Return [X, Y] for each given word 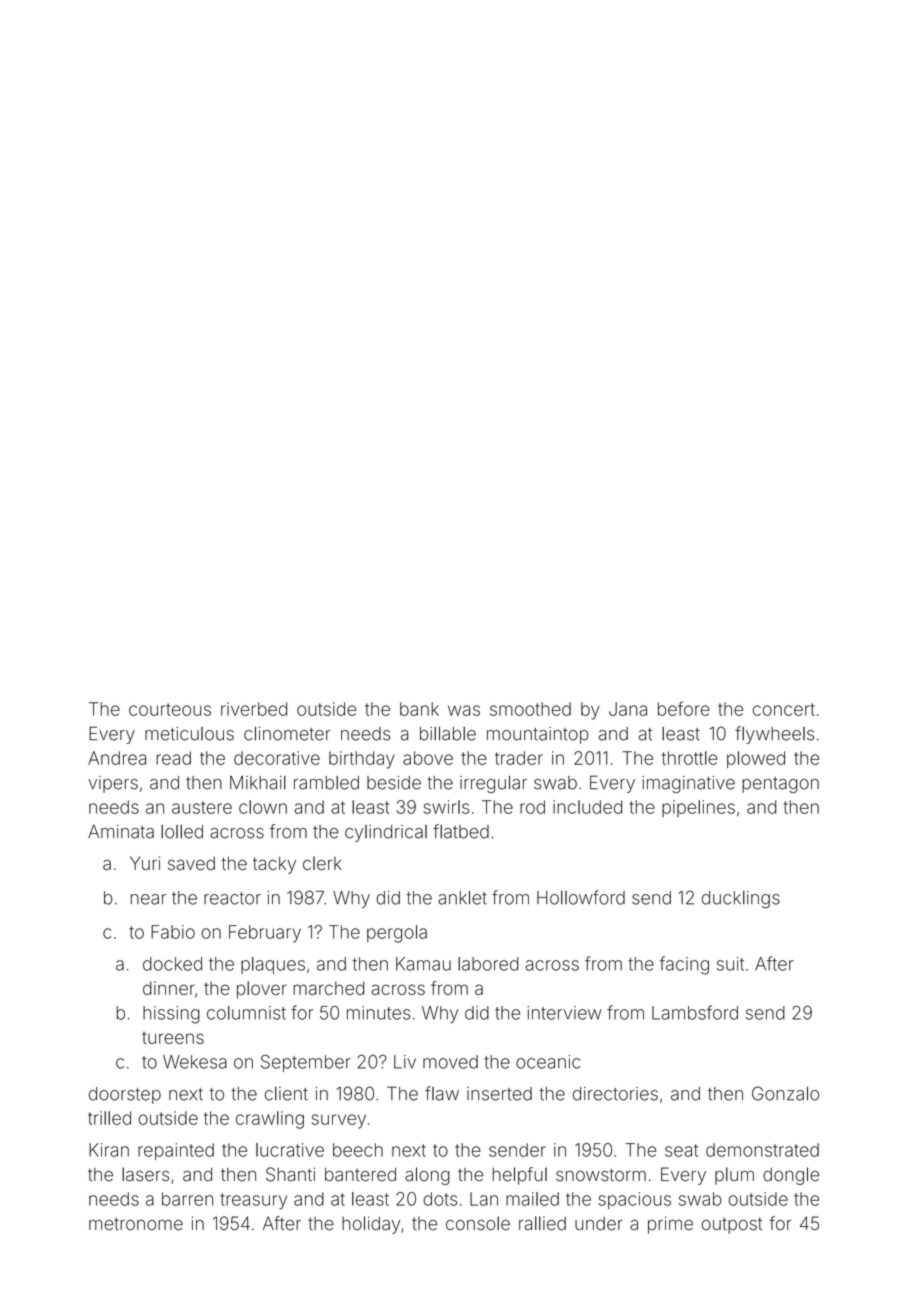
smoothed [530, 709]
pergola [397, 934]
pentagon [780, 785]
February [265, 934]
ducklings [741, 900]
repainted [176, 1151]
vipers [113, 784]
